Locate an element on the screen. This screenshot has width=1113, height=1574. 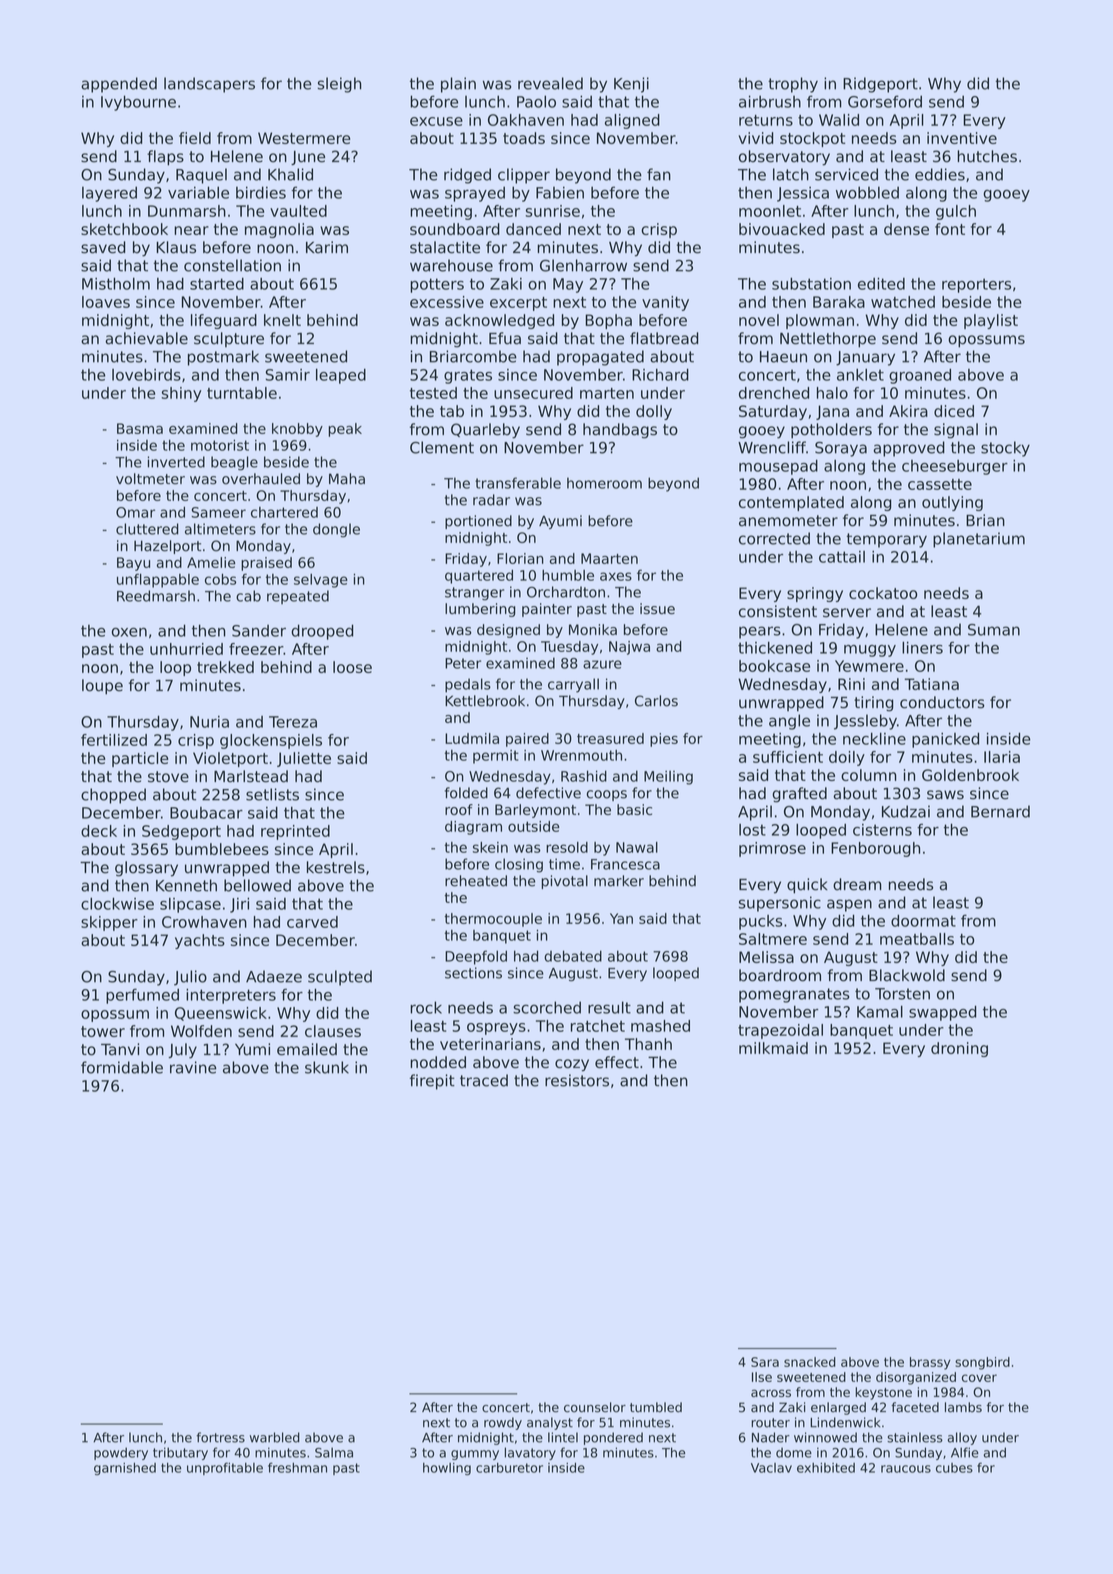
observatory is located at coordinates (784, 158).
